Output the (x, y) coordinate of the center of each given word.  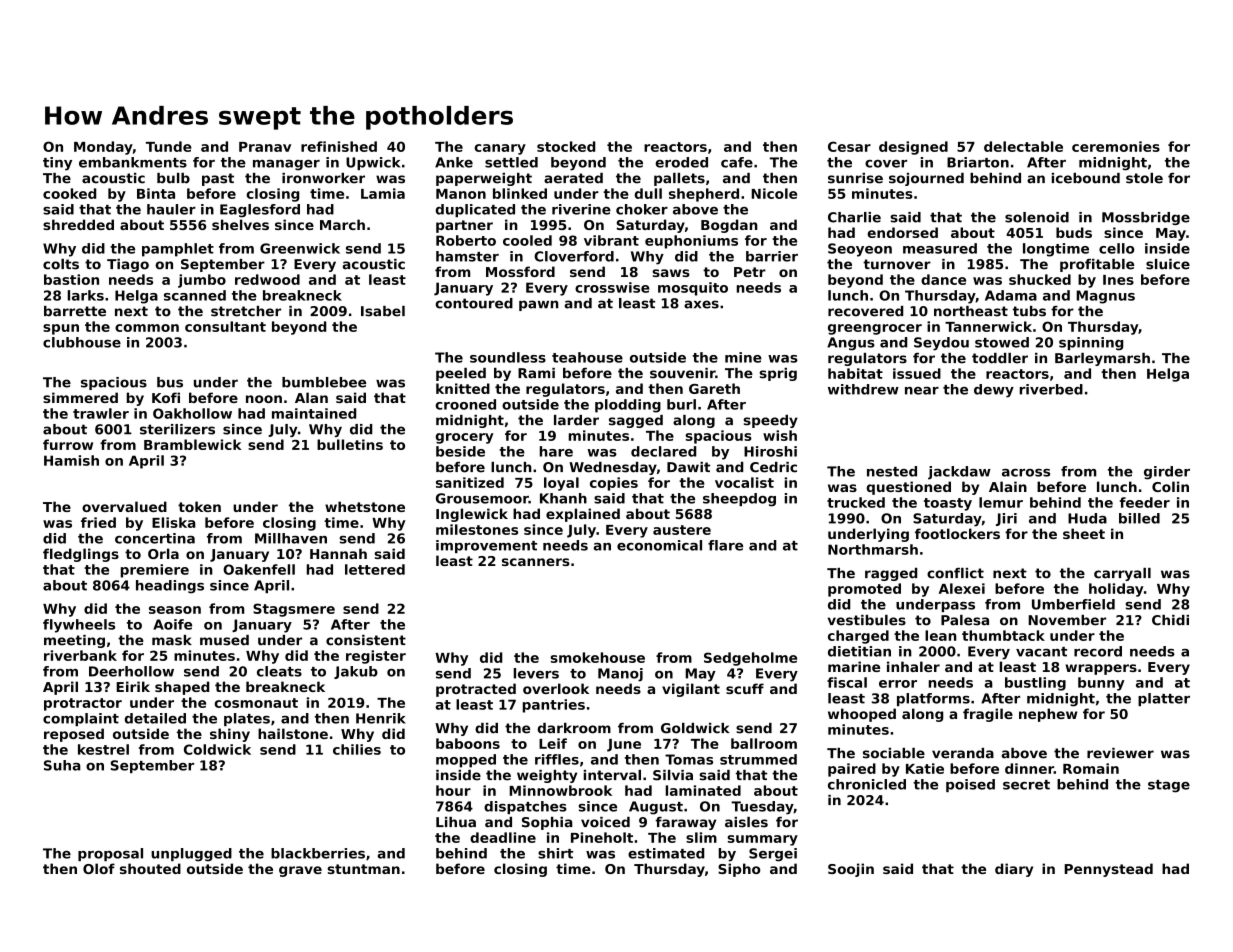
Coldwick (217, 749)
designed (913, 148)
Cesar (849, 146)
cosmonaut (256, 703)
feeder (1145, 502)
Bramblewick (192, 444)
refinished (339, 146)
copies (614, 484)
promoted (864, 590)
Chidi (1170, 620)
